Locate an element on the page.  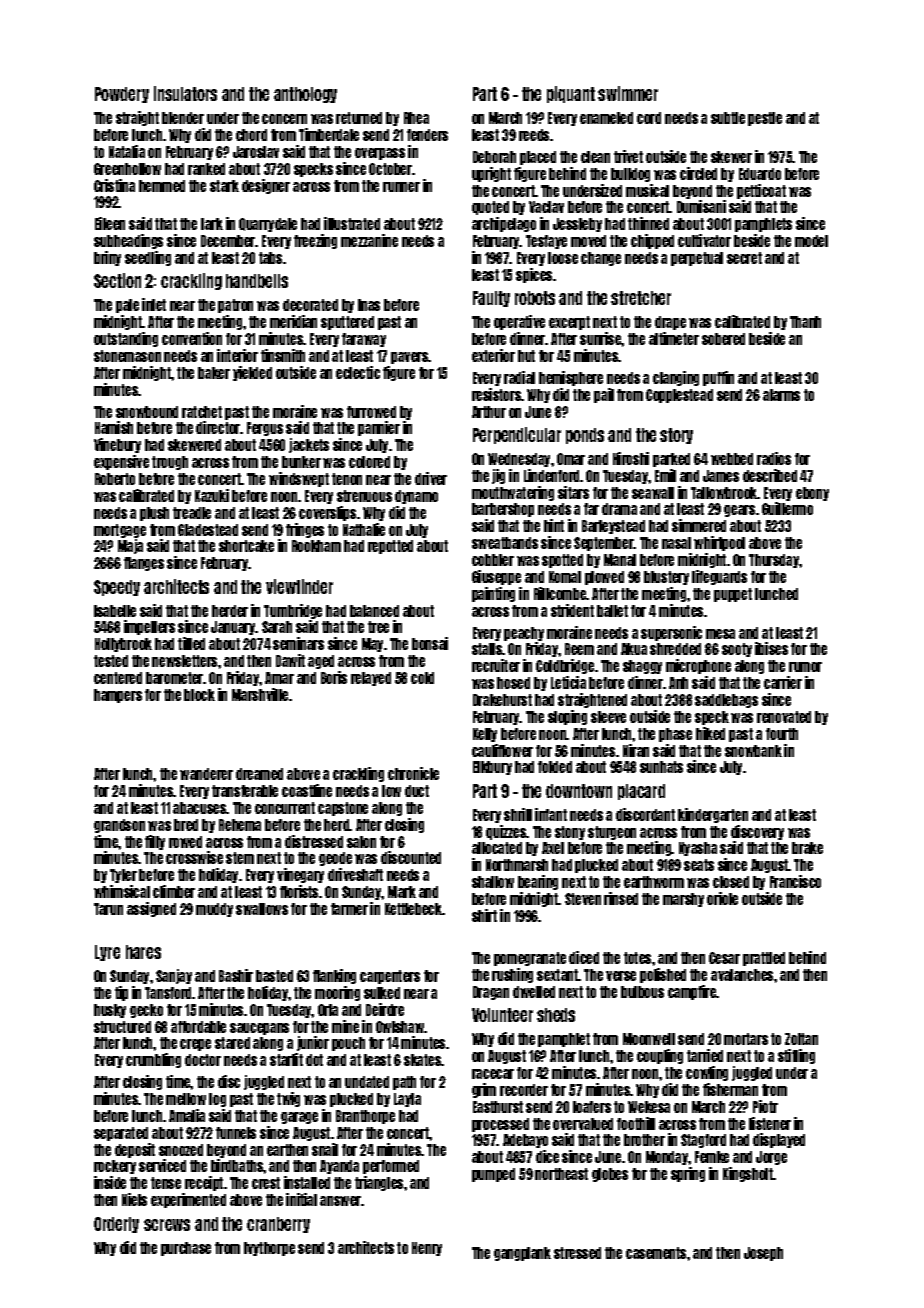
Cesar is located at coordinates (724, 958).
